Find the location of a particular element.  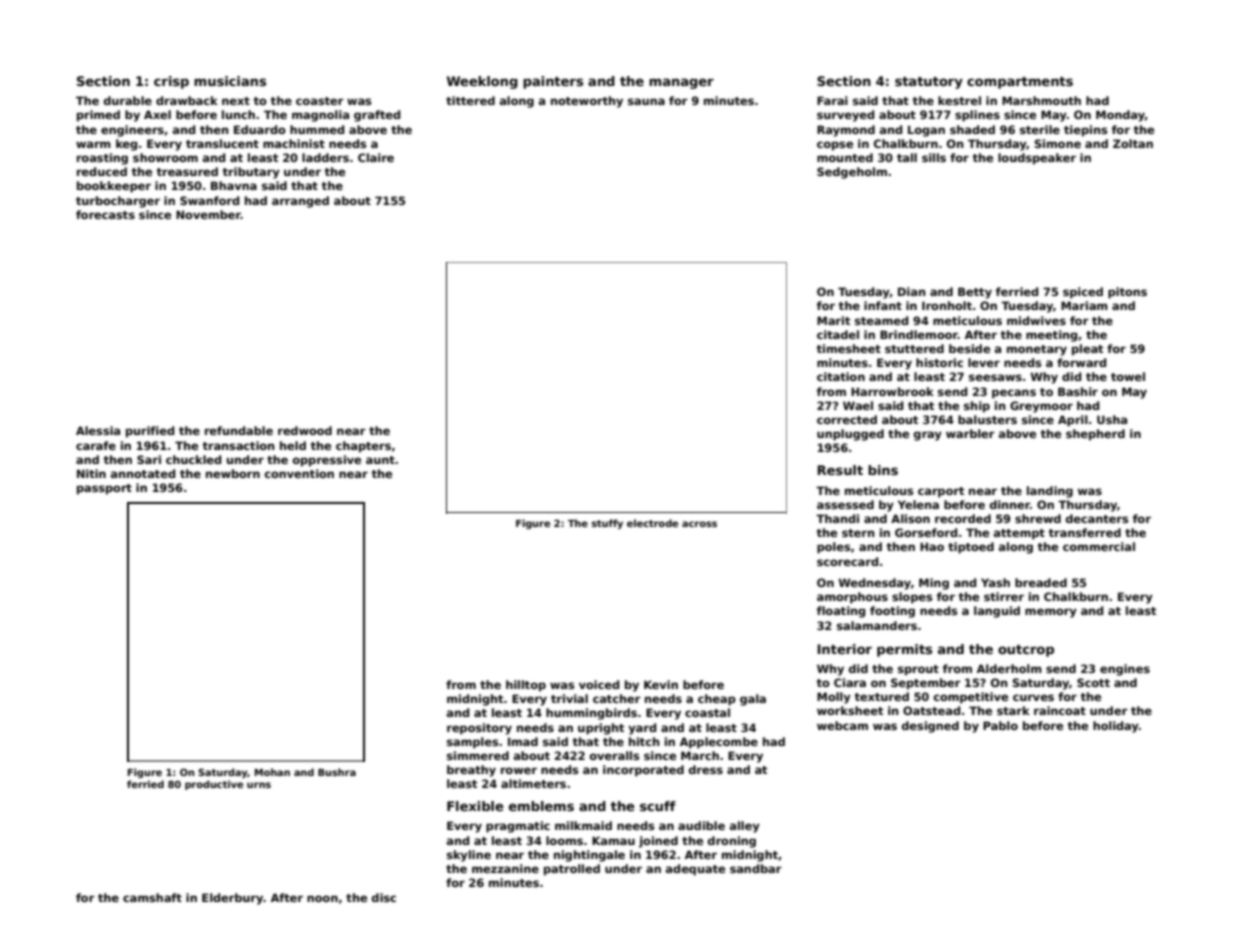

arranged is located at coordinates (300, 202).
